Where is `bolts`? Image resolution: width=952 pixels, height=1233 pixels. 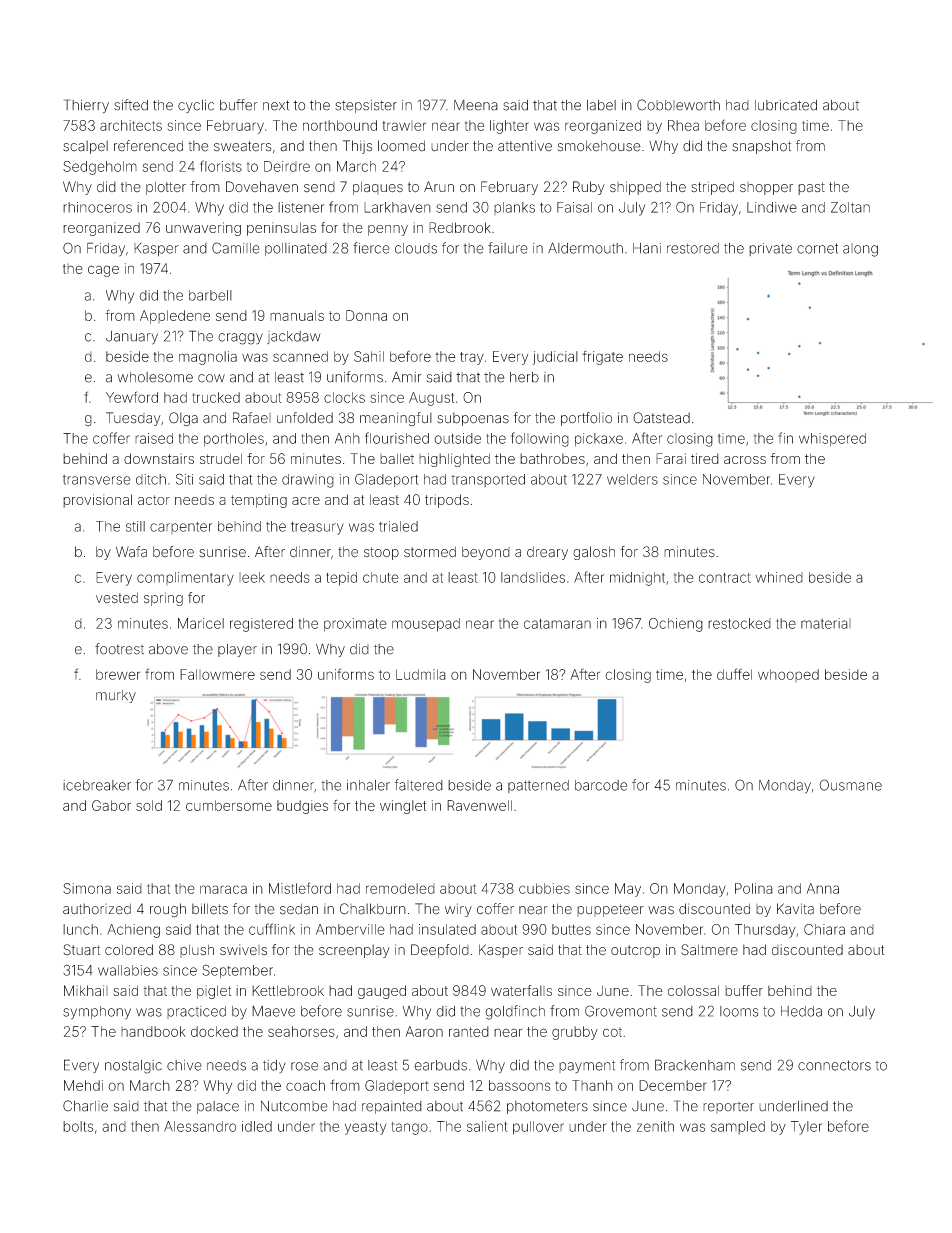
bolts is located at coordinates (78, 1126).
